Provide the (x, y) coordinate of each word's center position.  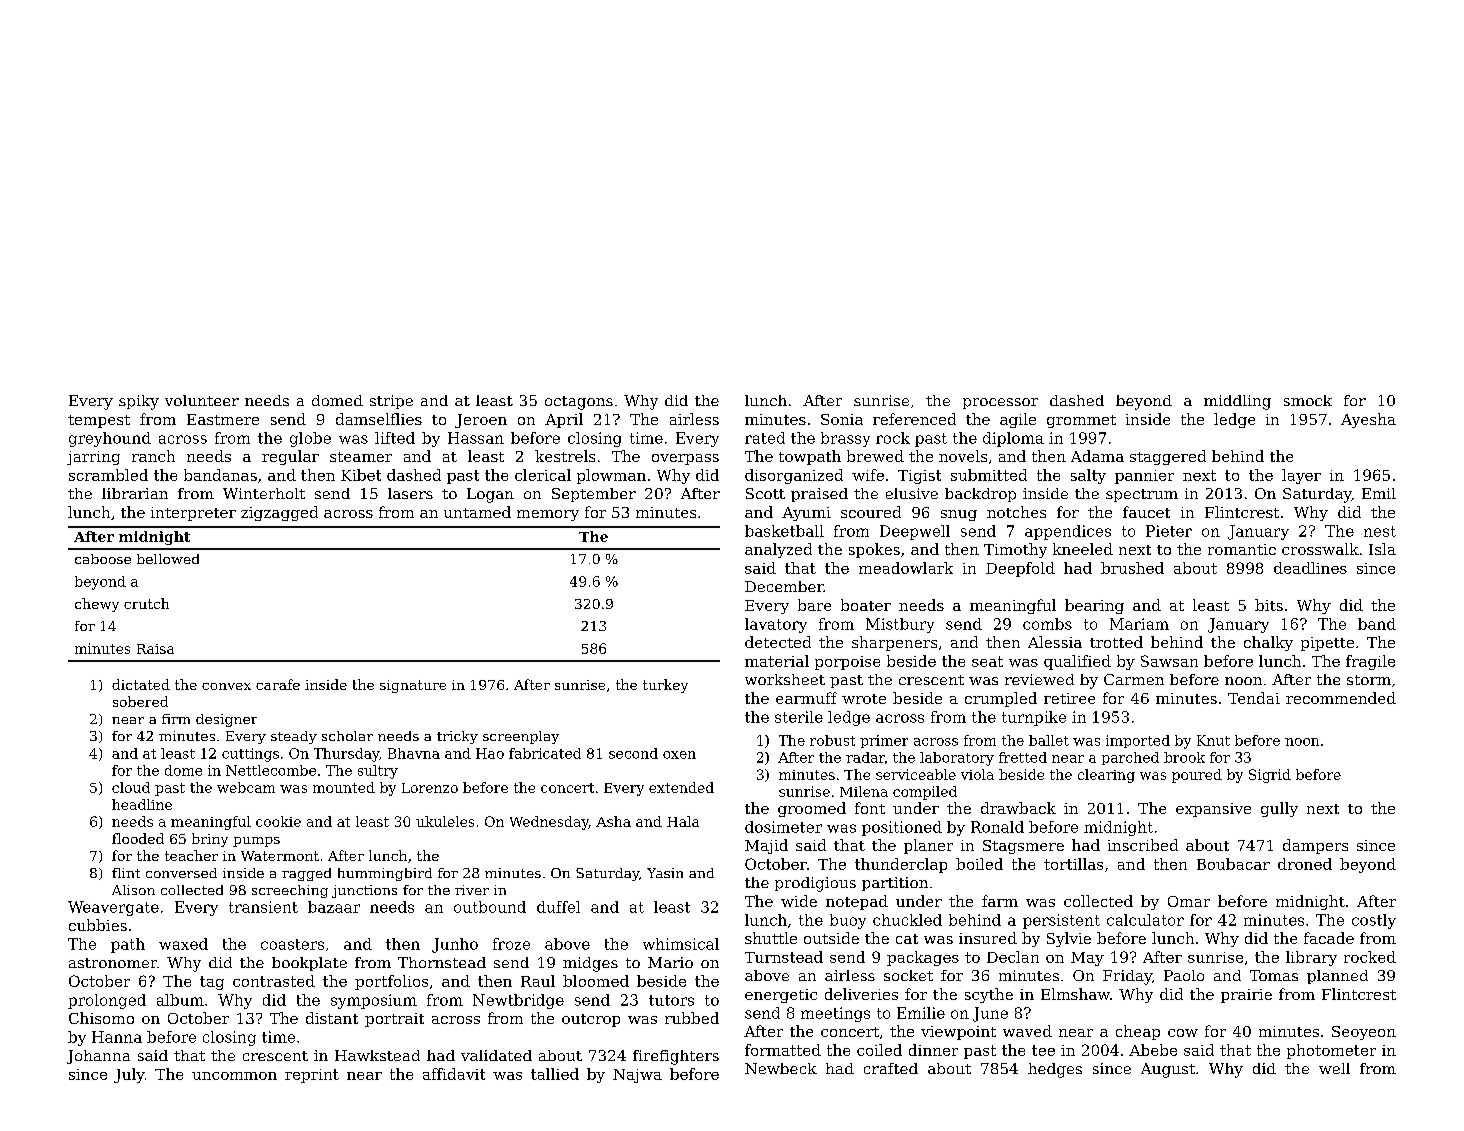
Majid (766, 846)
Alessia (1055, 642)
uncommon (234, 1076)
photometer (1331, 1051)
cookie (278, 821)
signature (413, 686)
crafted (891, 1068)
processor (1000, 403)
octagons (579, 403)
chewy (97, 605)
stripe (391, 402)
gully (1279, 809)
